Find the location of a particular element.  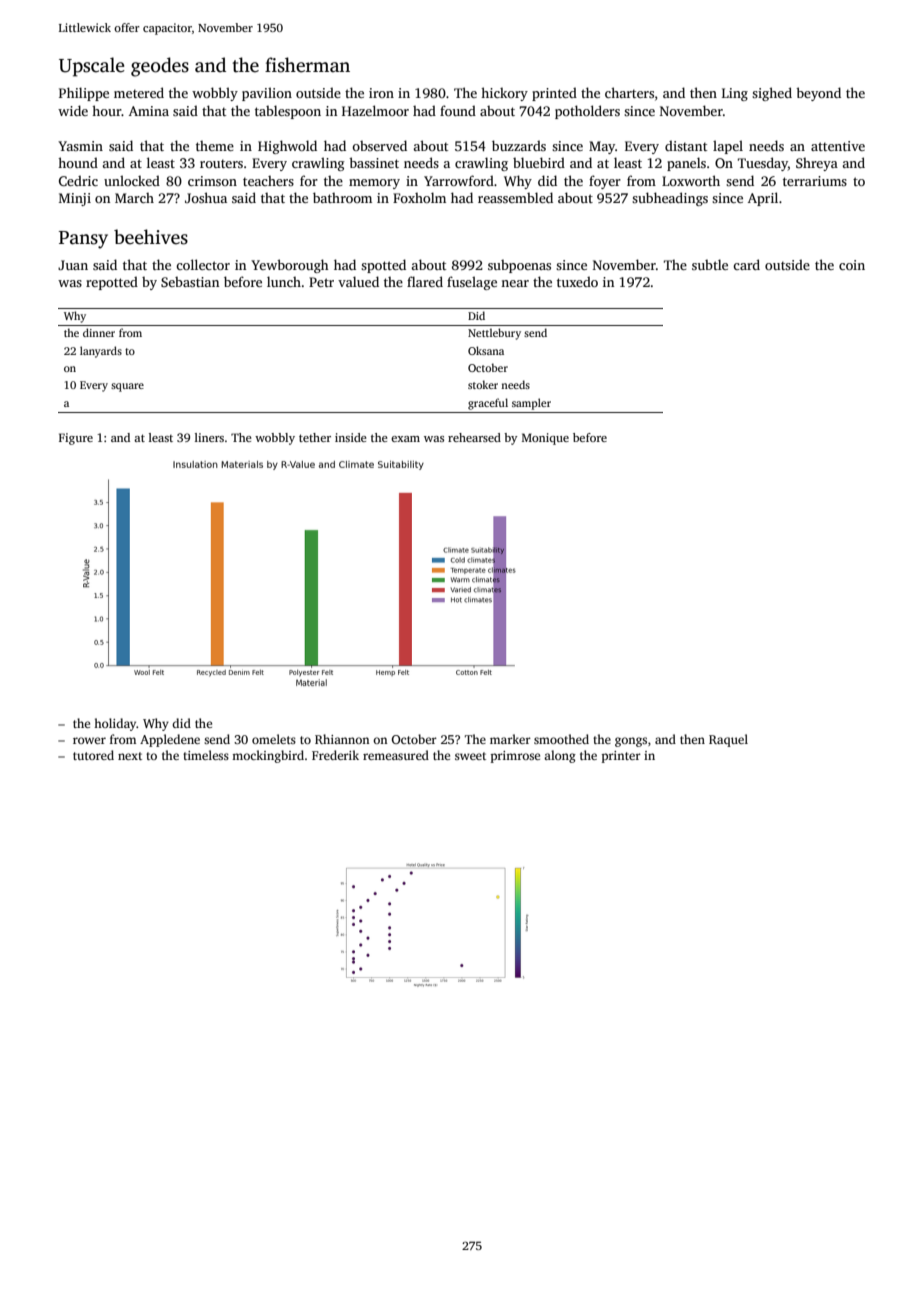

Upscale is located at coordinates (92, 67).
